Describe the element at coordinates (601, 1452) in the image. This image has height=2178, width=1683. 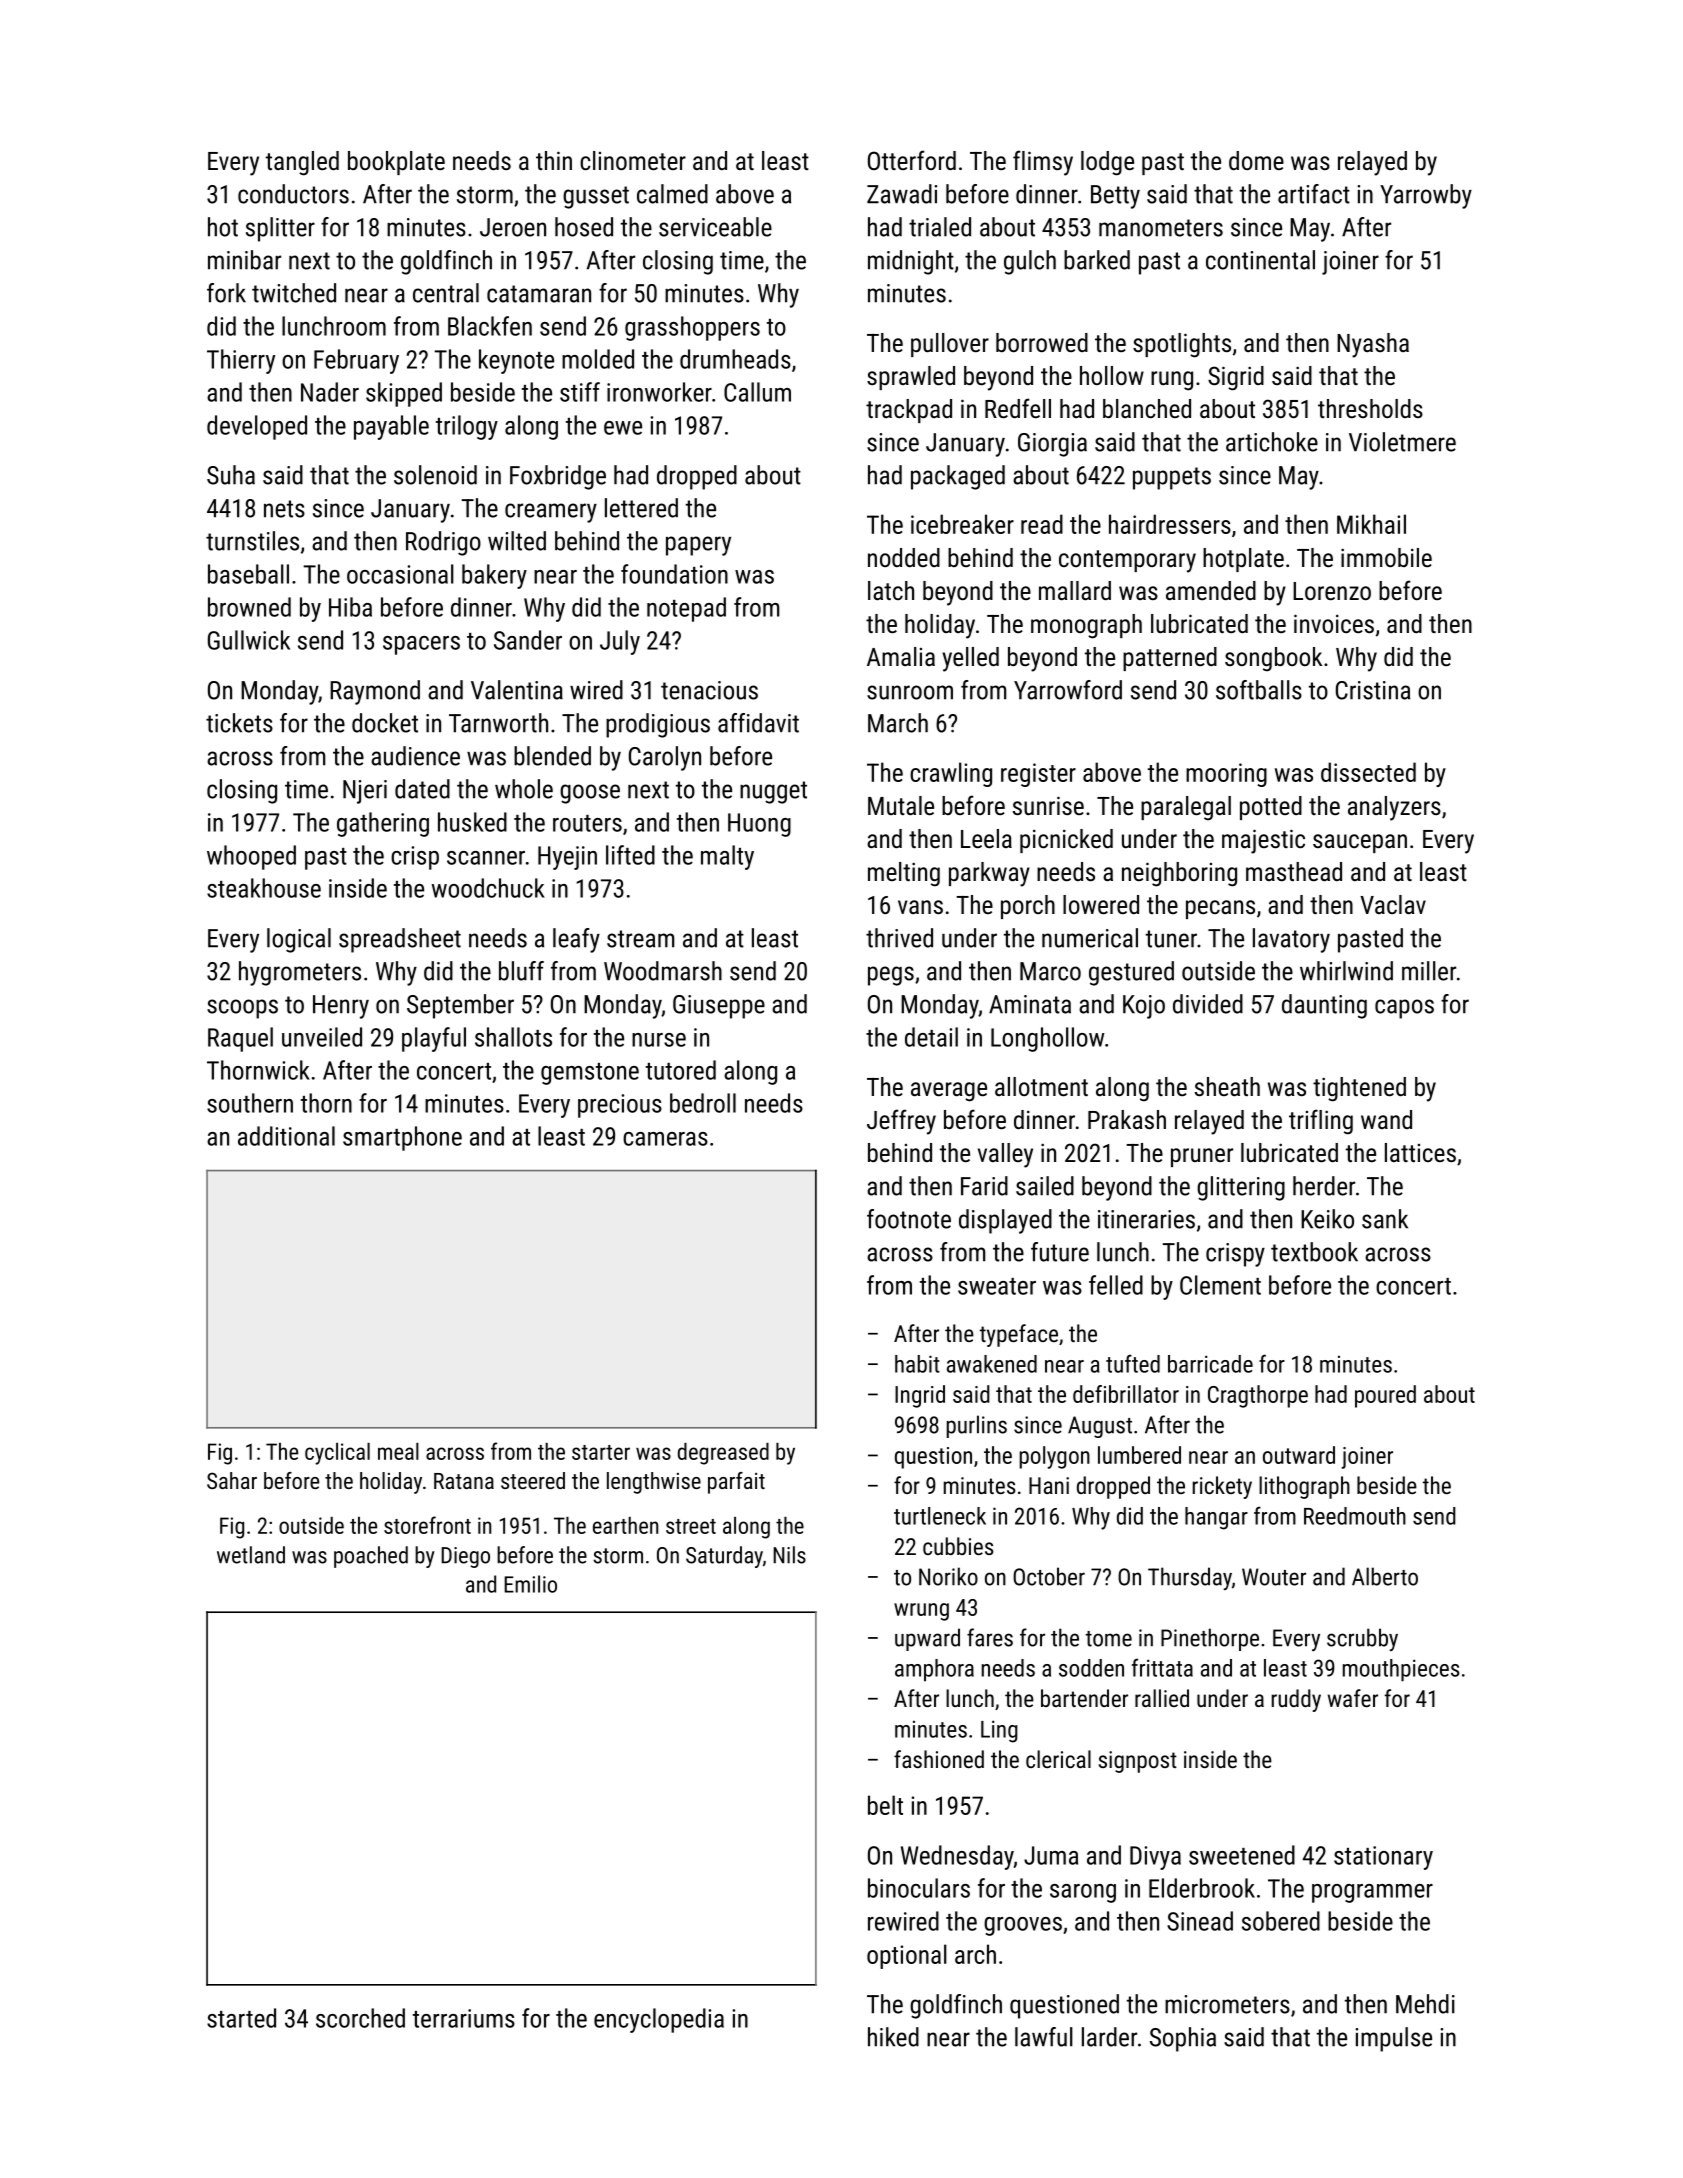
I see `starter` at that location.
